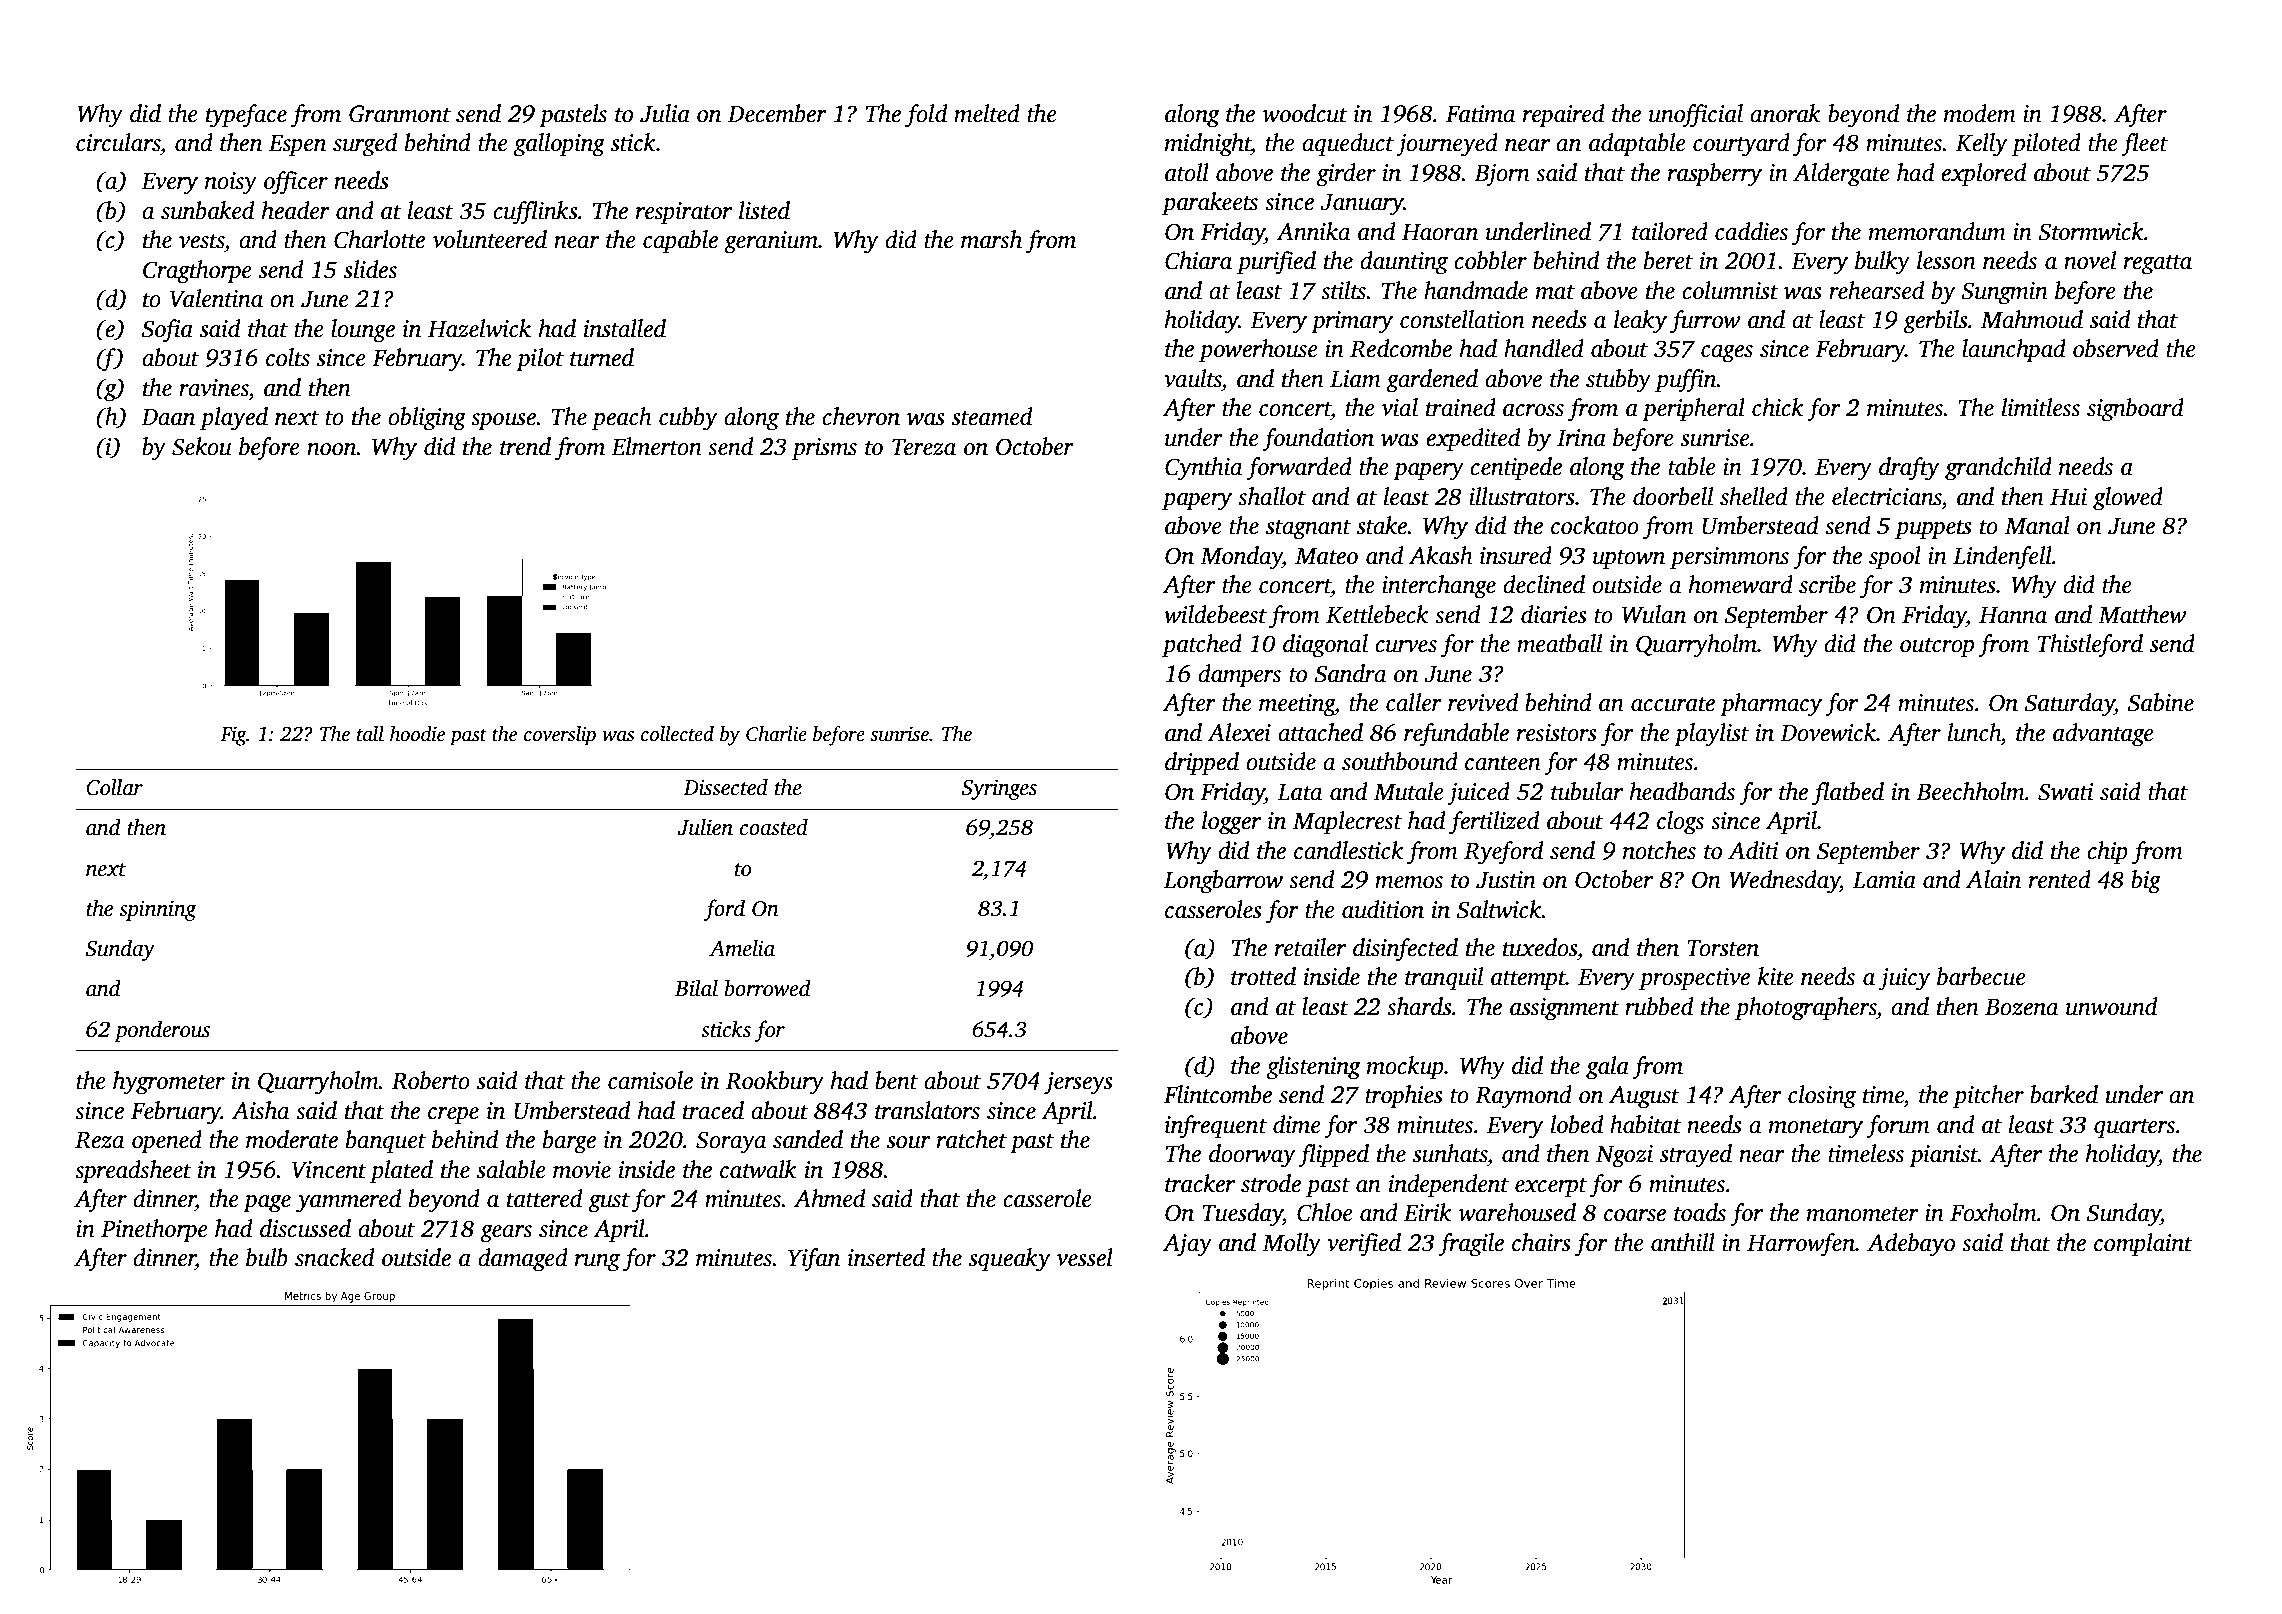 The image size is (2282, 1614). What do you see at coordinates (656, 446) in the document?
I see `Elmerton` at bounding box center [656, 446].
